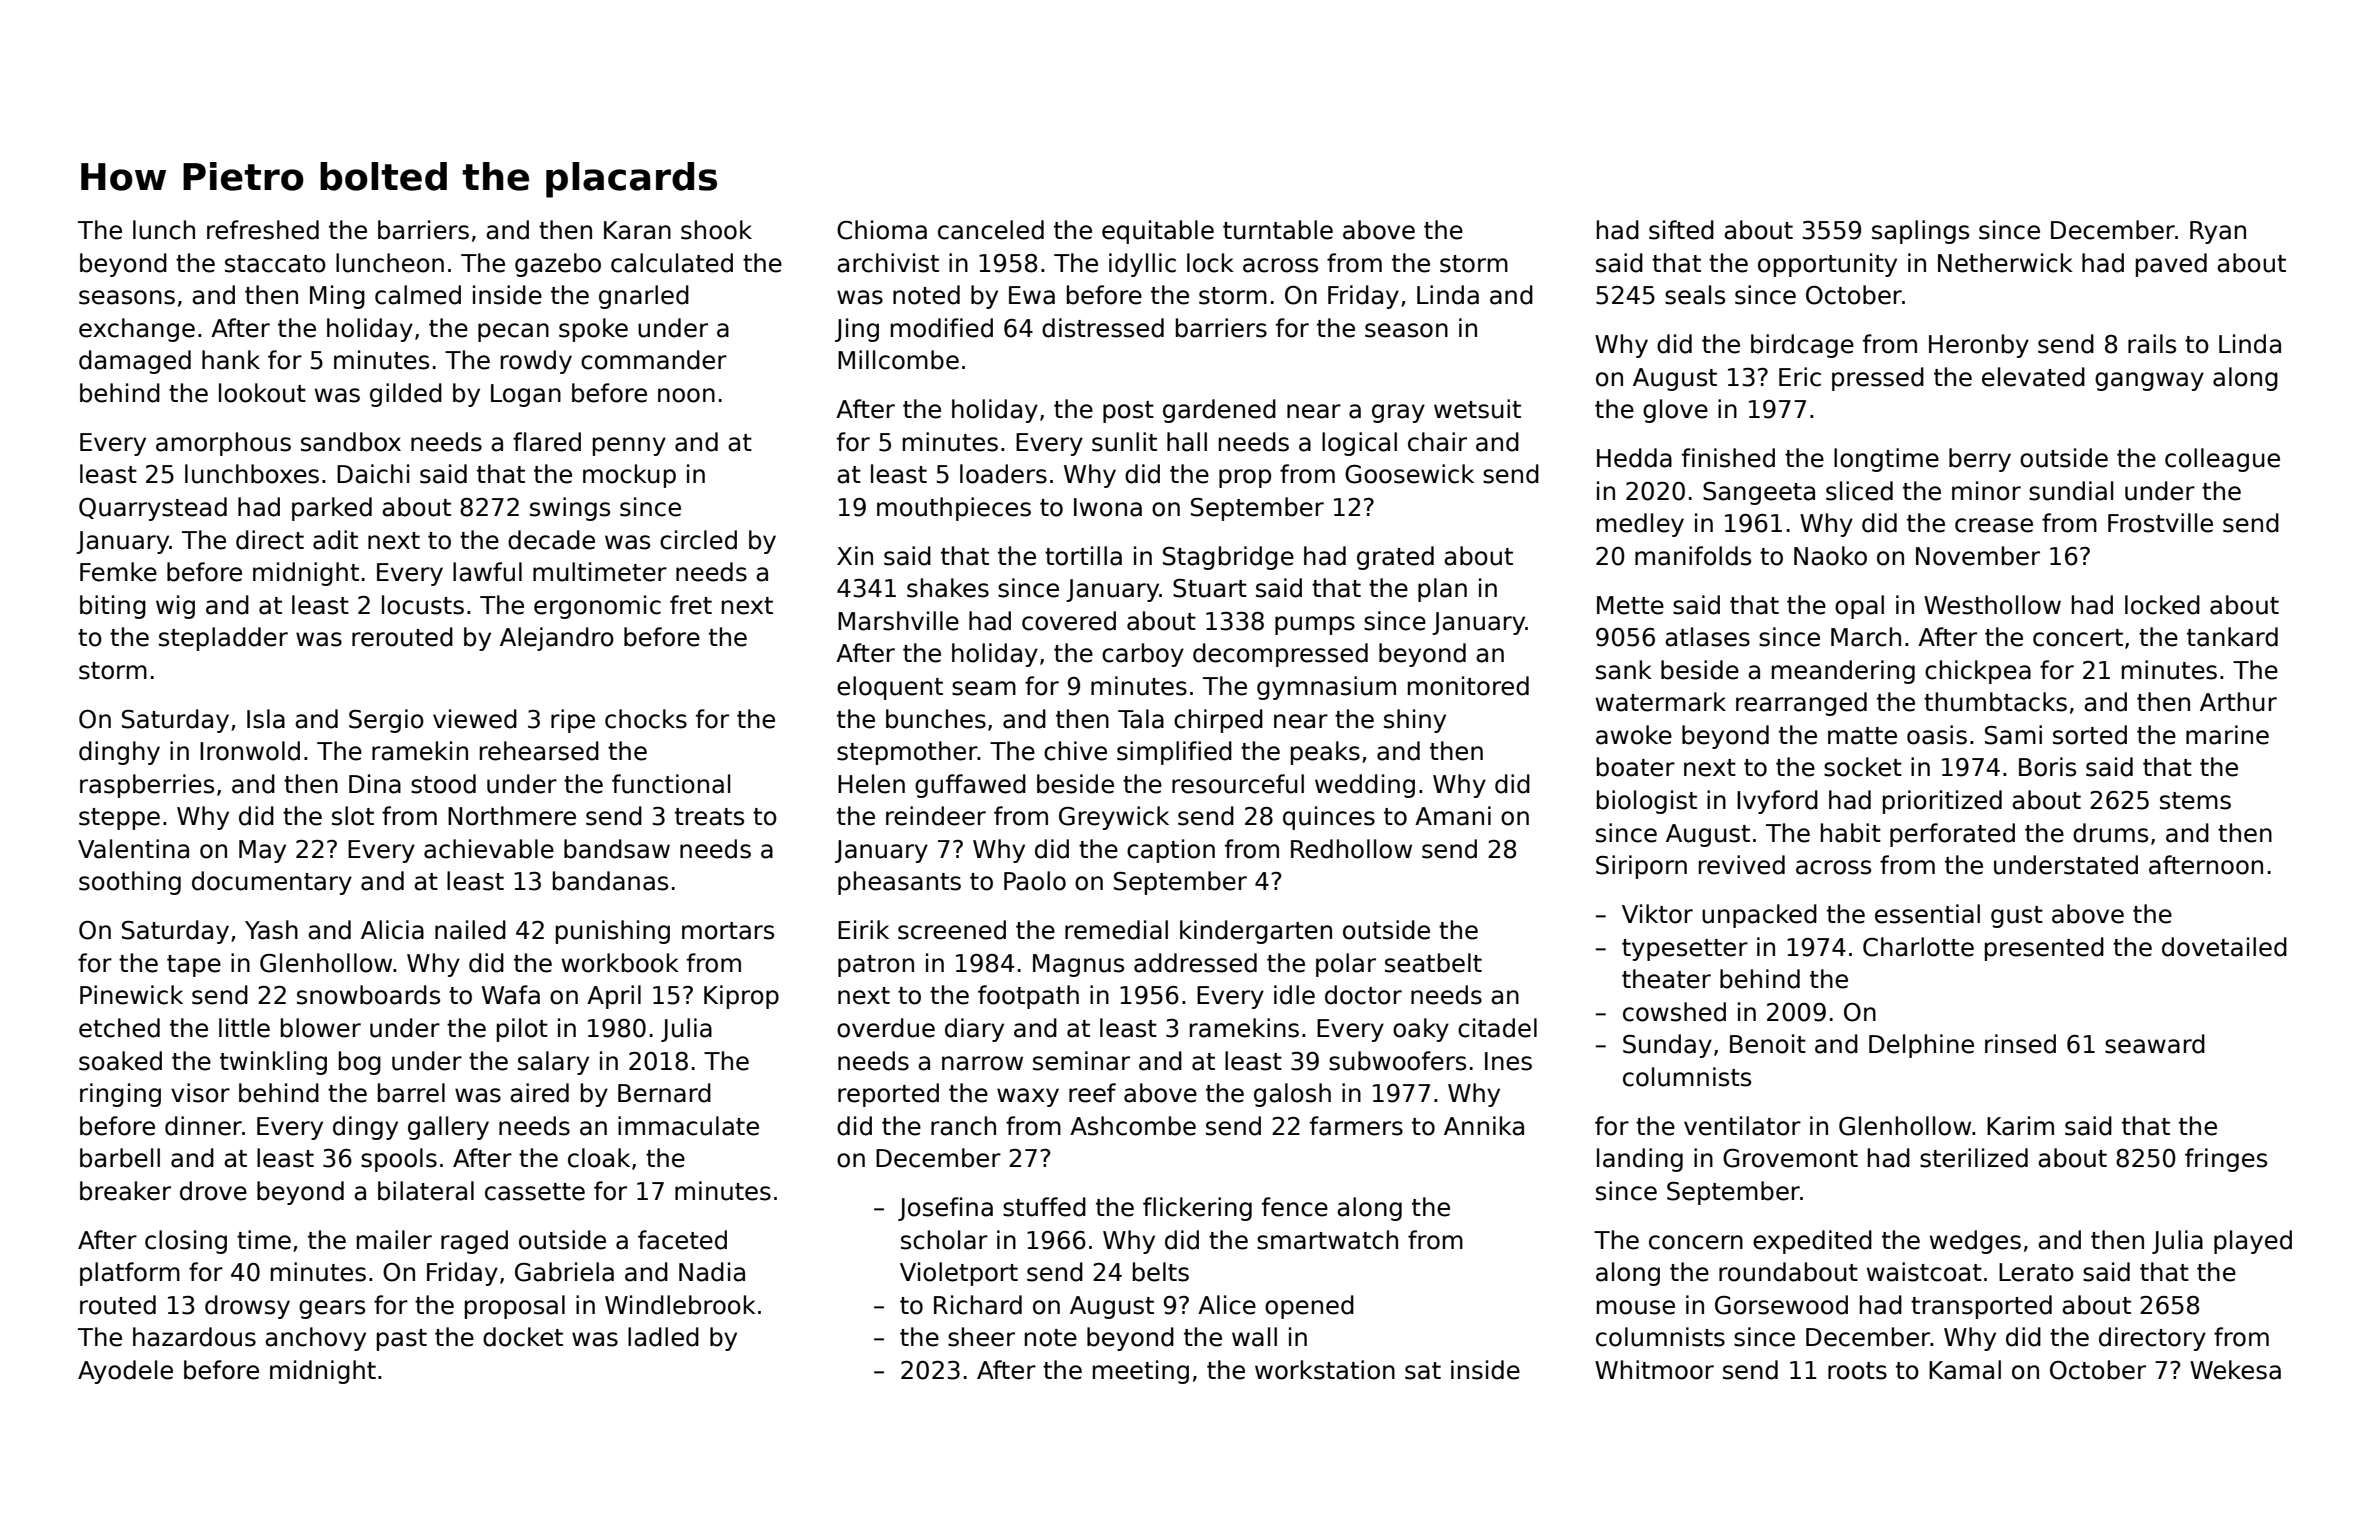 This screenshot has height=1540, width=2380. What do you see at coordinates (1103, 328) in the screenshot?
I see `distressed` at bounding box center [1103, 328].
